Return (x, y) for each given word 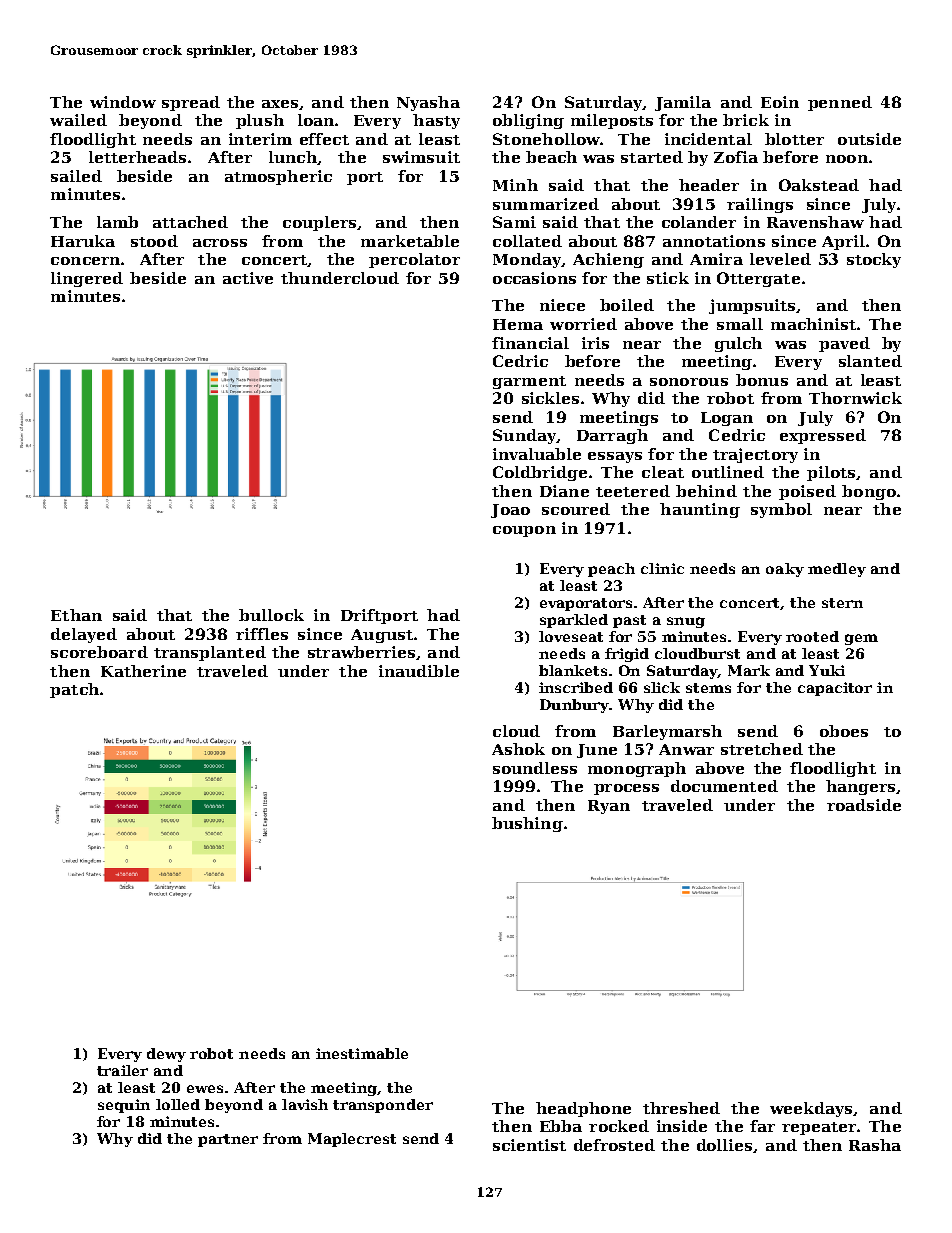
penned (840, 103)
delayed (84, 635)
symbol (781, 510)
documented (724, 786)
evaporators (586, 604)
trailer (122, 1070)
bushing (527, 824)
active (248, 278)
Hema (518, 324)
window (123, 102)
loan (316, 120)
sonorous (689, 382)
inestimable (362, 1053)
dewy (166, 1055)
